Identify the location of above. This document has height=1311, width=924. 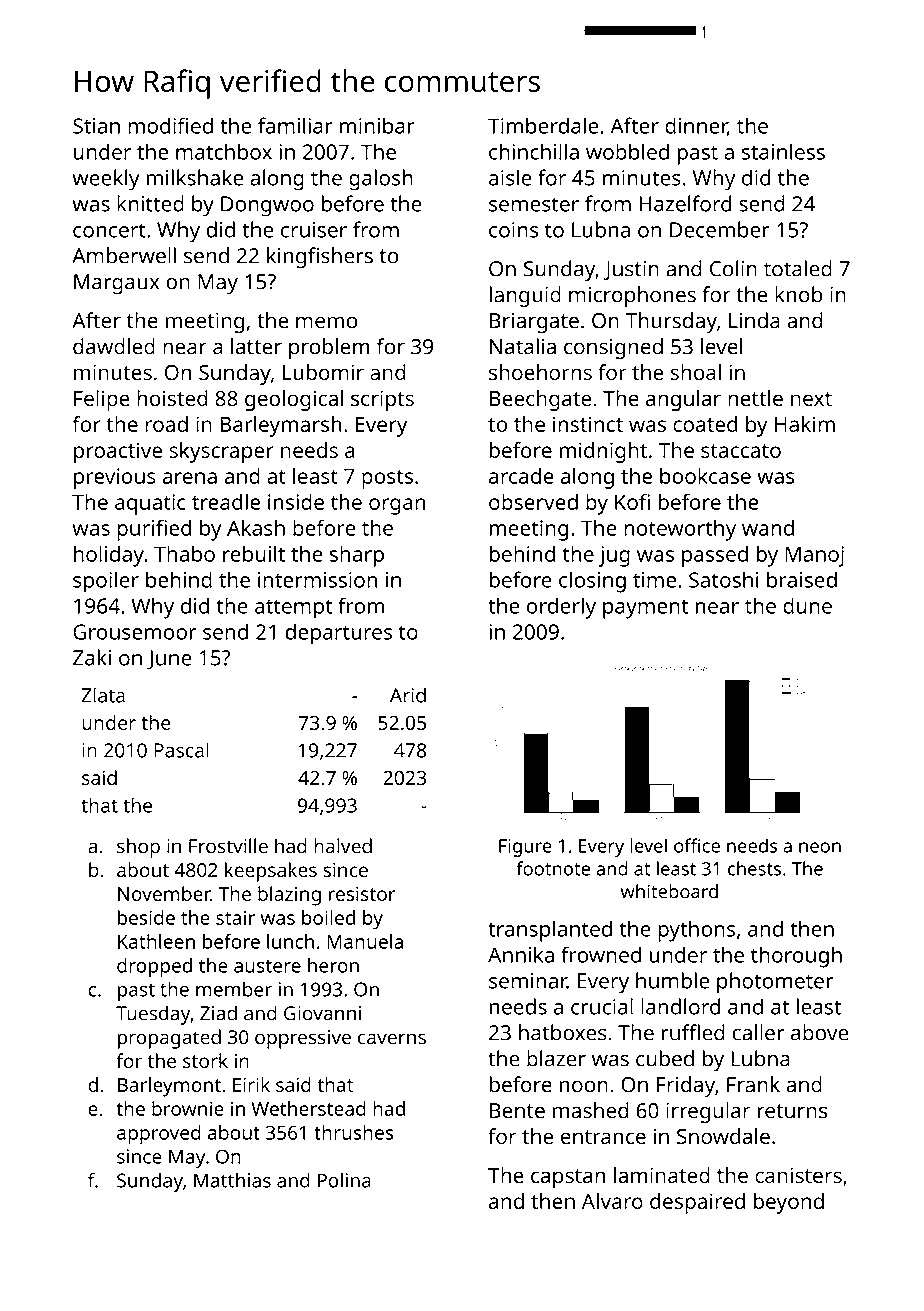
(820, 1032).
